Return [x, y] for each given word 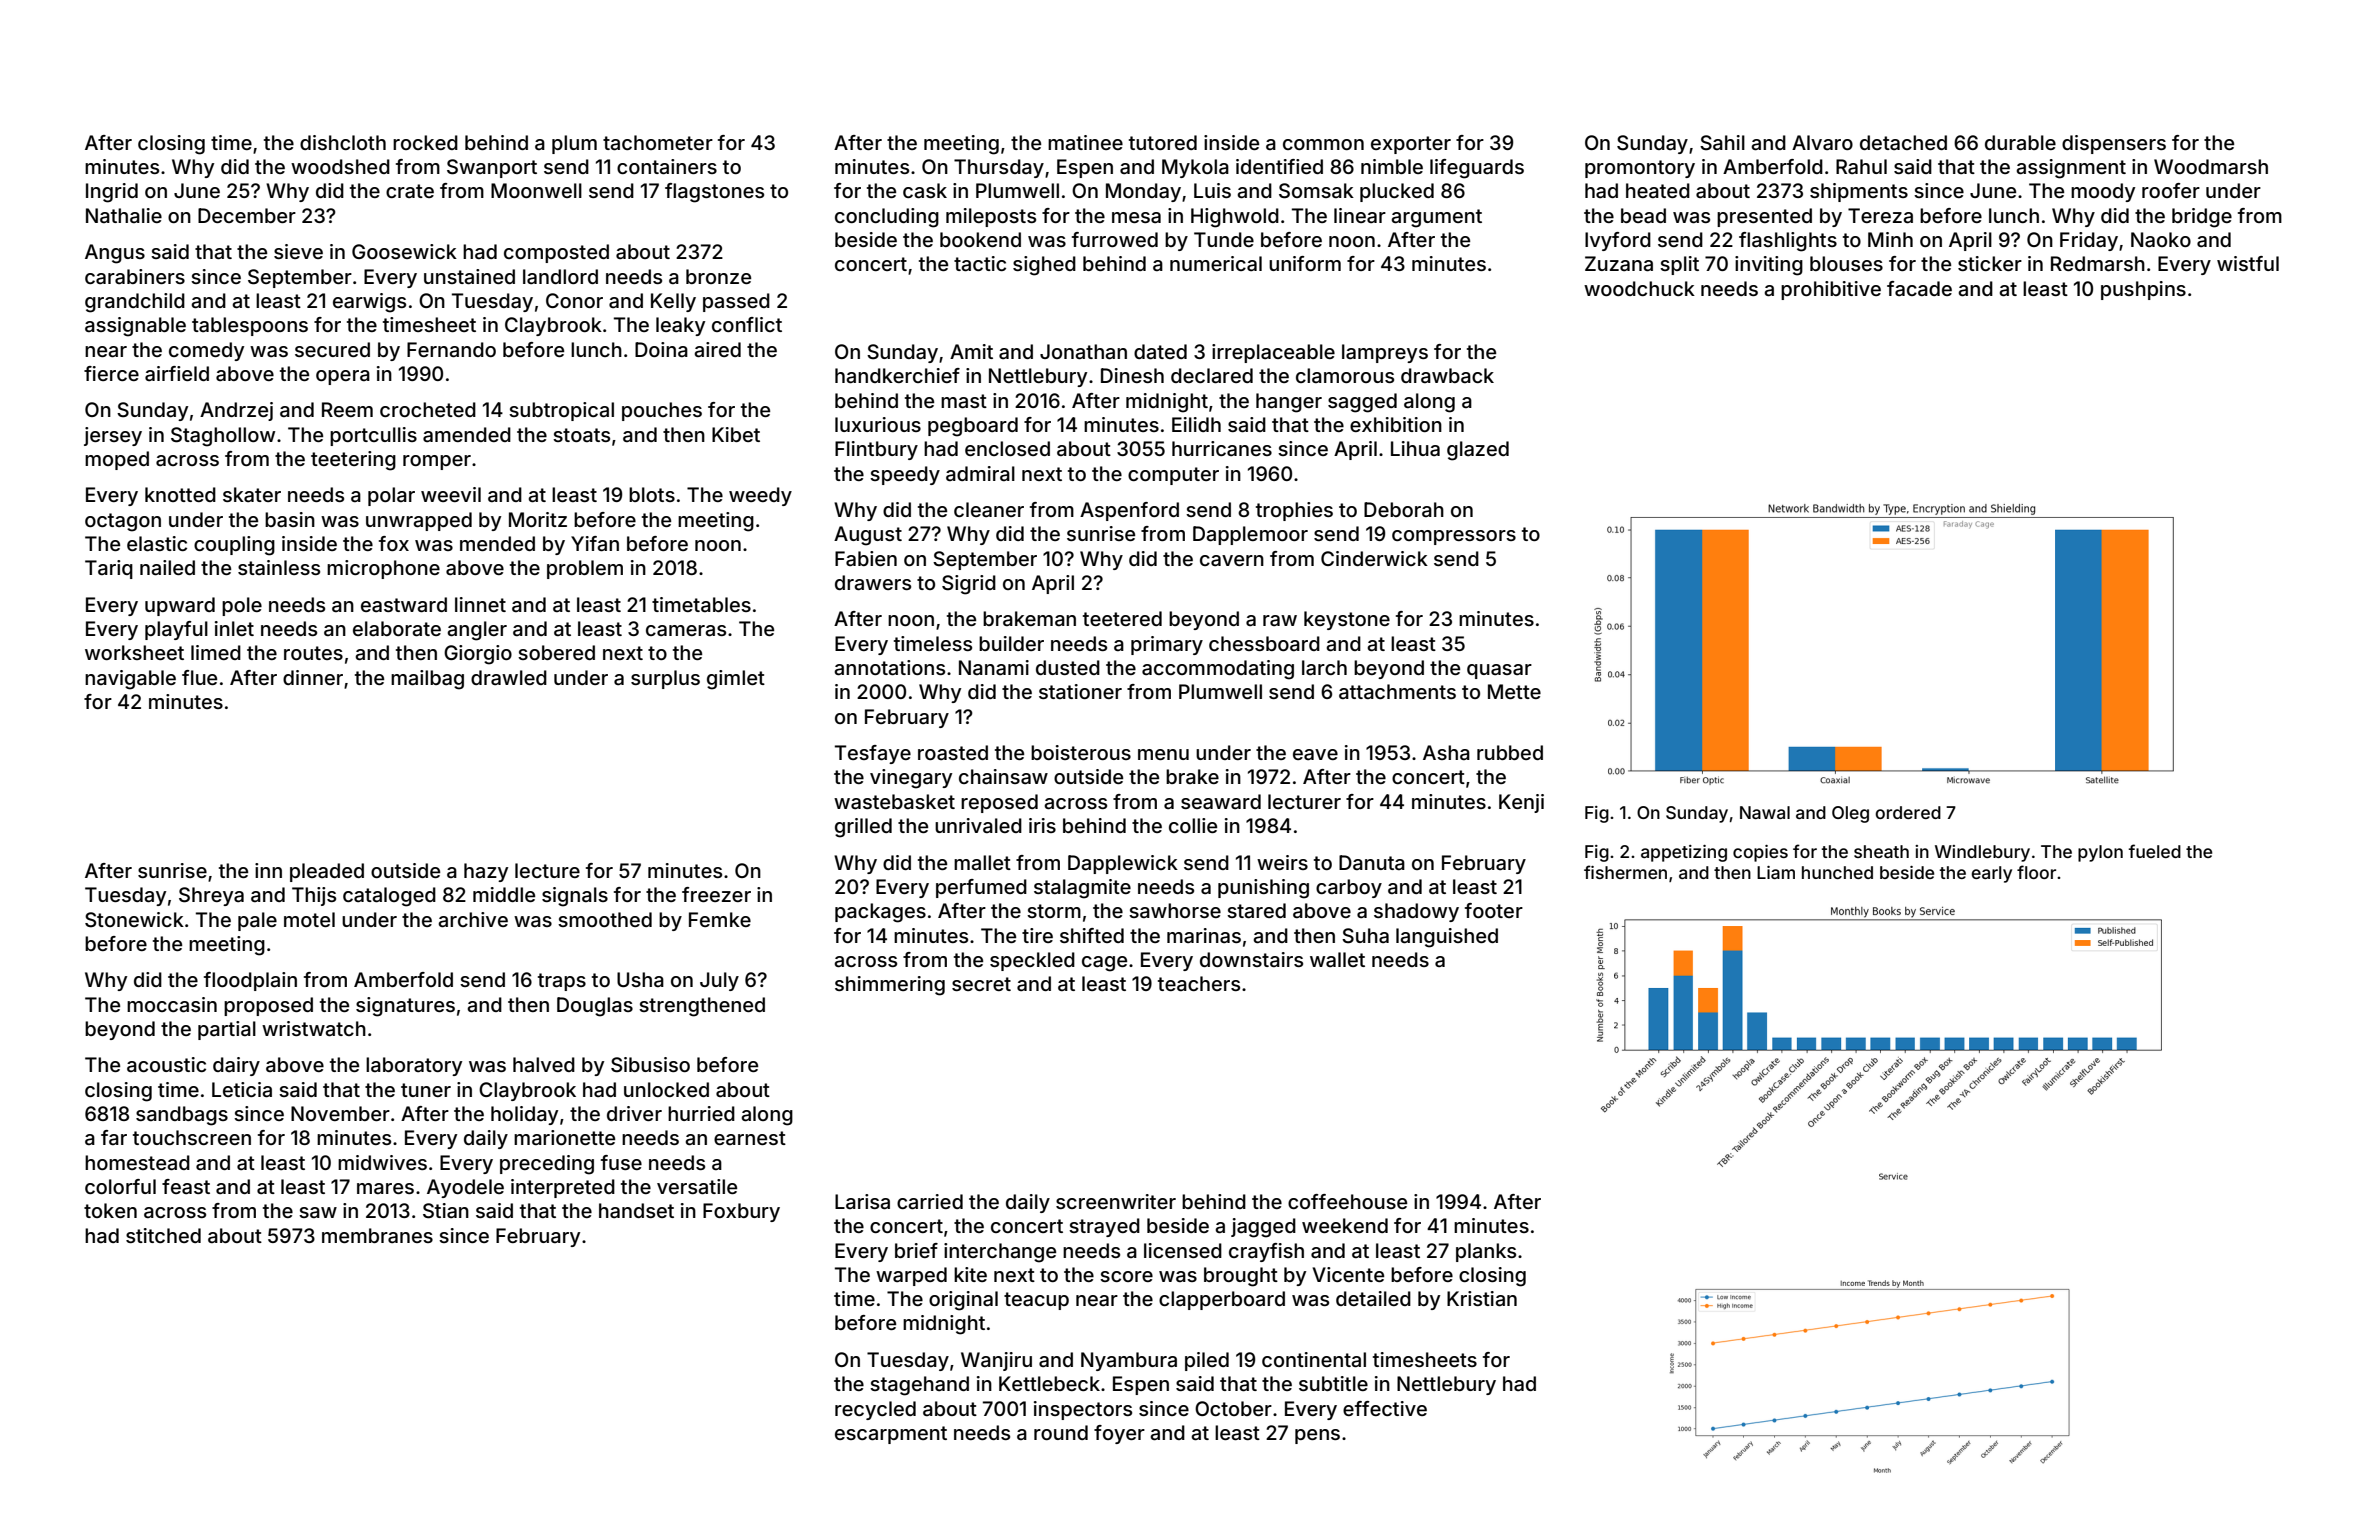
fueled [2155, 851]
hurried [701, 1113]
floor [2036, 872]
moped [117, 460]
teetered [1122, 618]
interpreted [563, 1188]
